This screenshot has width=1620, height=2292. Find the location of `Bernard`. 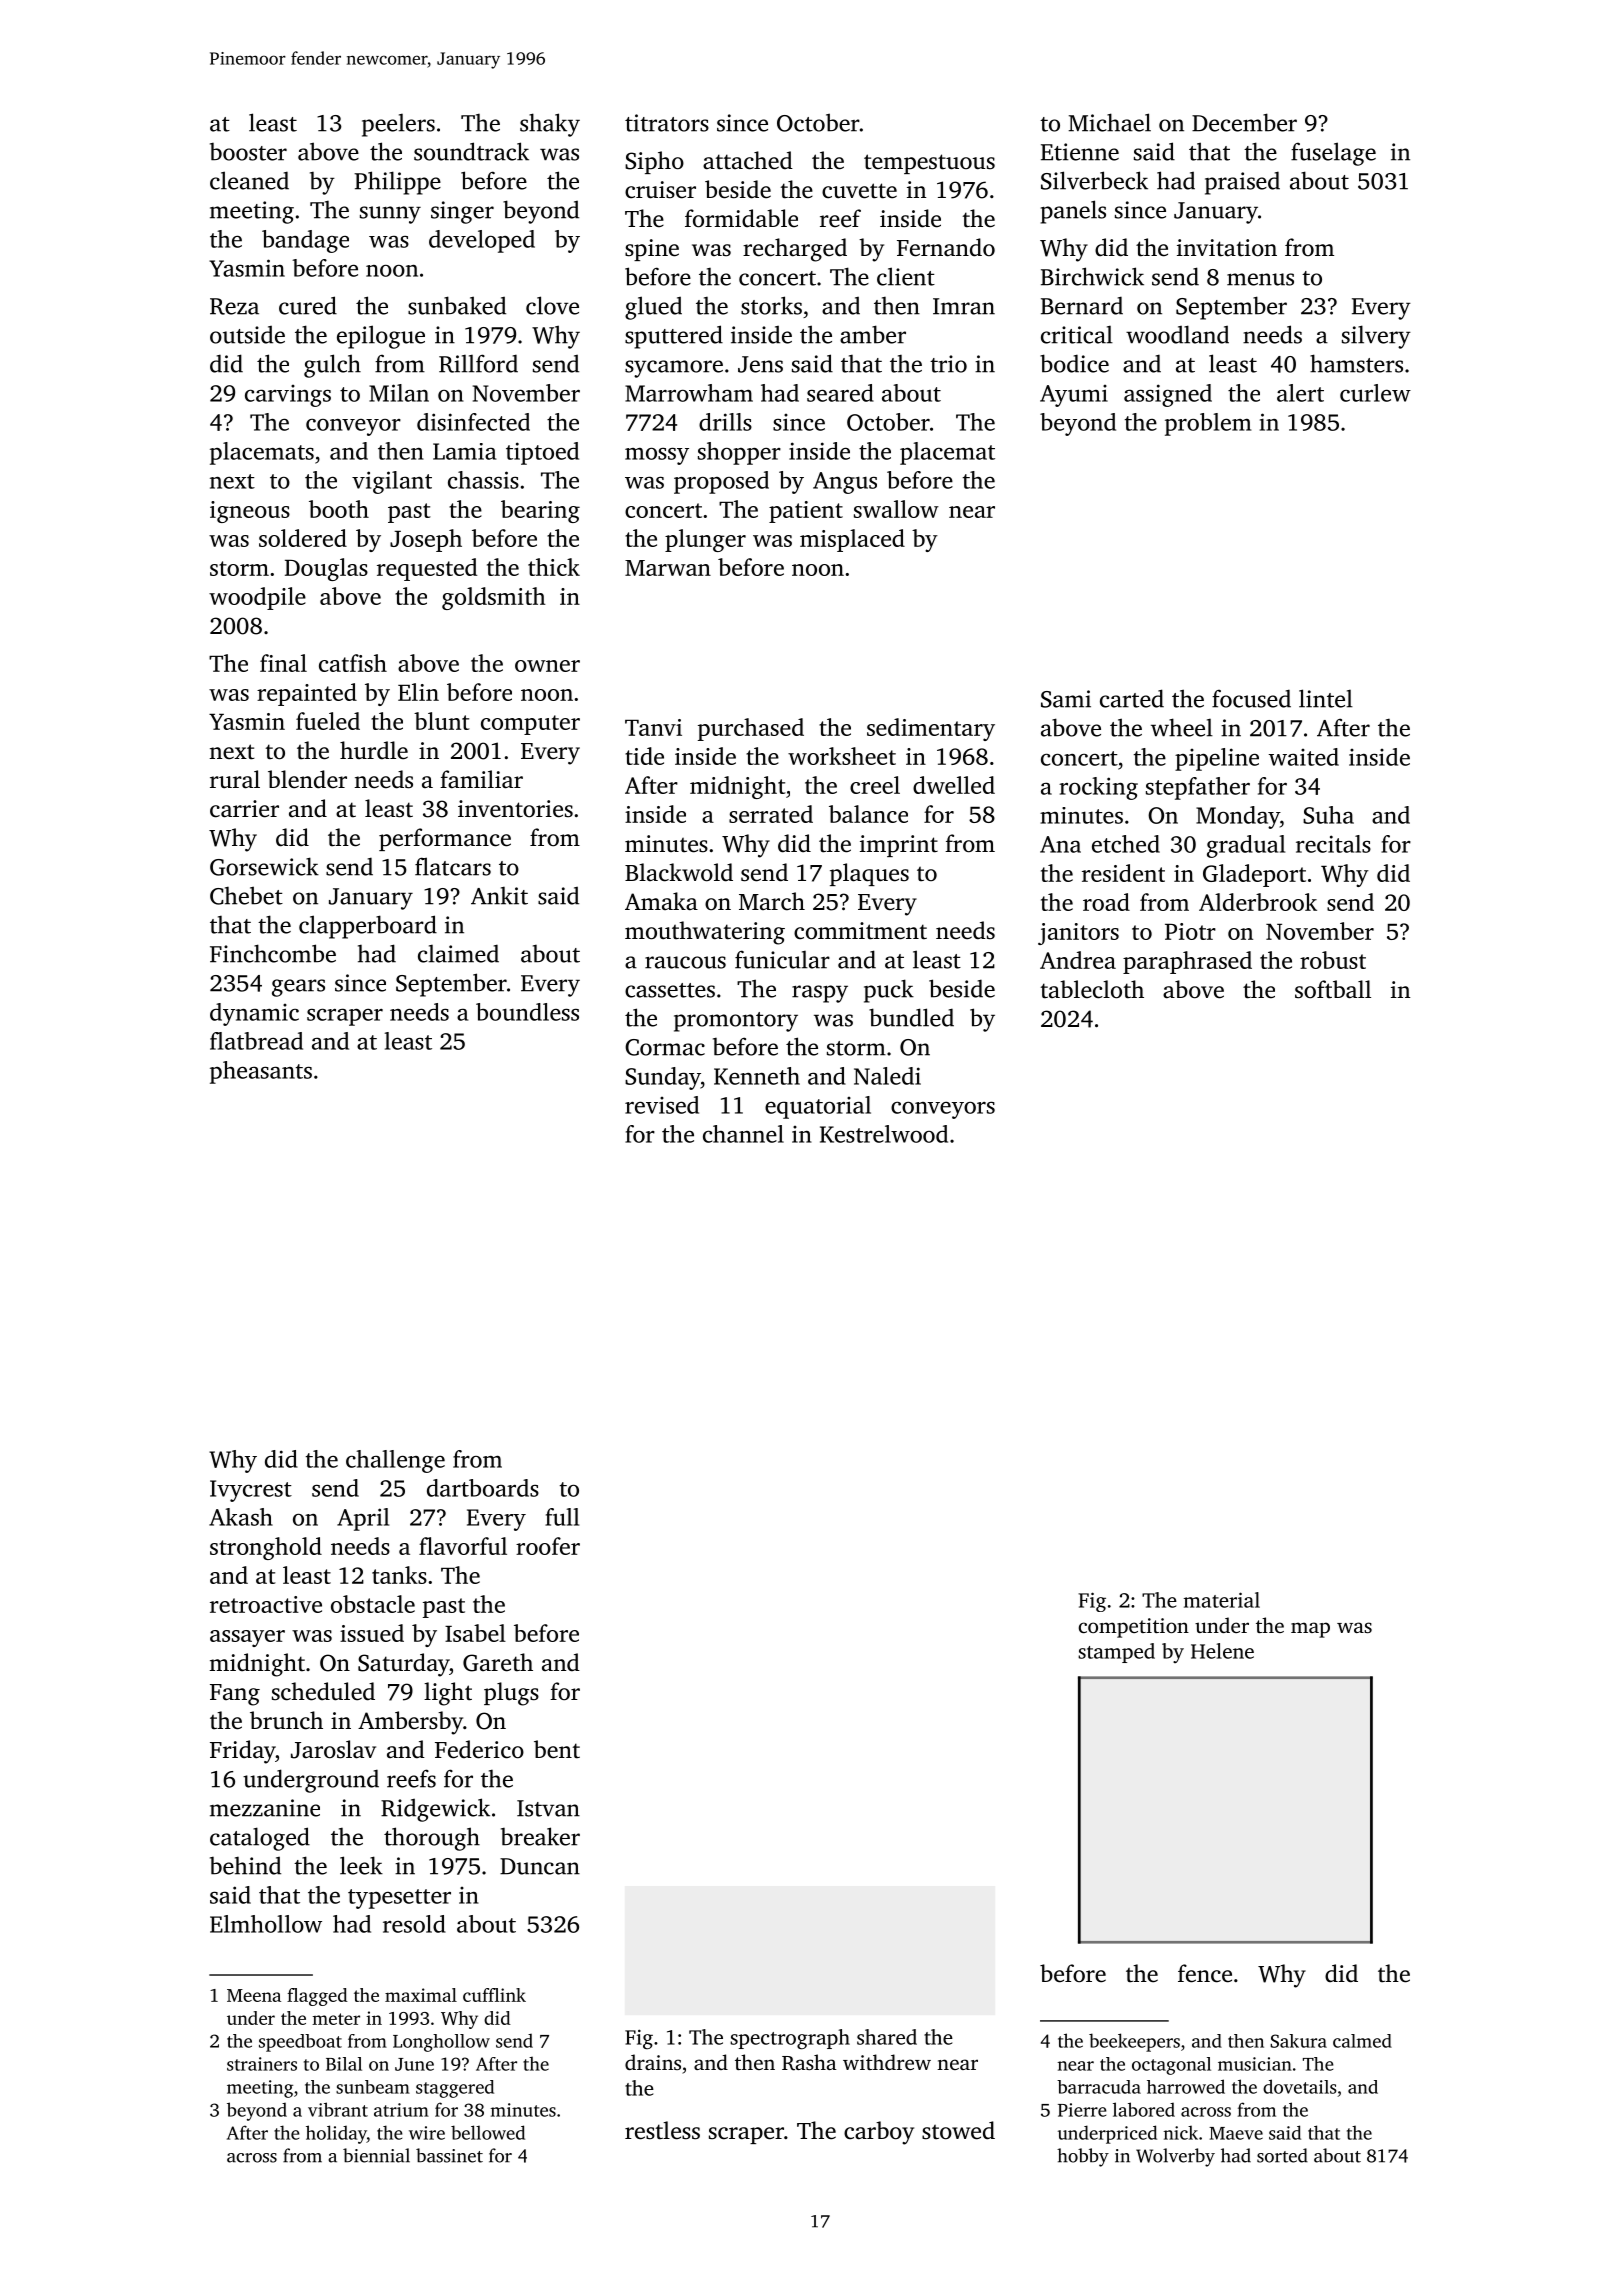

Bernard is located at coordinates (1082, 305).
